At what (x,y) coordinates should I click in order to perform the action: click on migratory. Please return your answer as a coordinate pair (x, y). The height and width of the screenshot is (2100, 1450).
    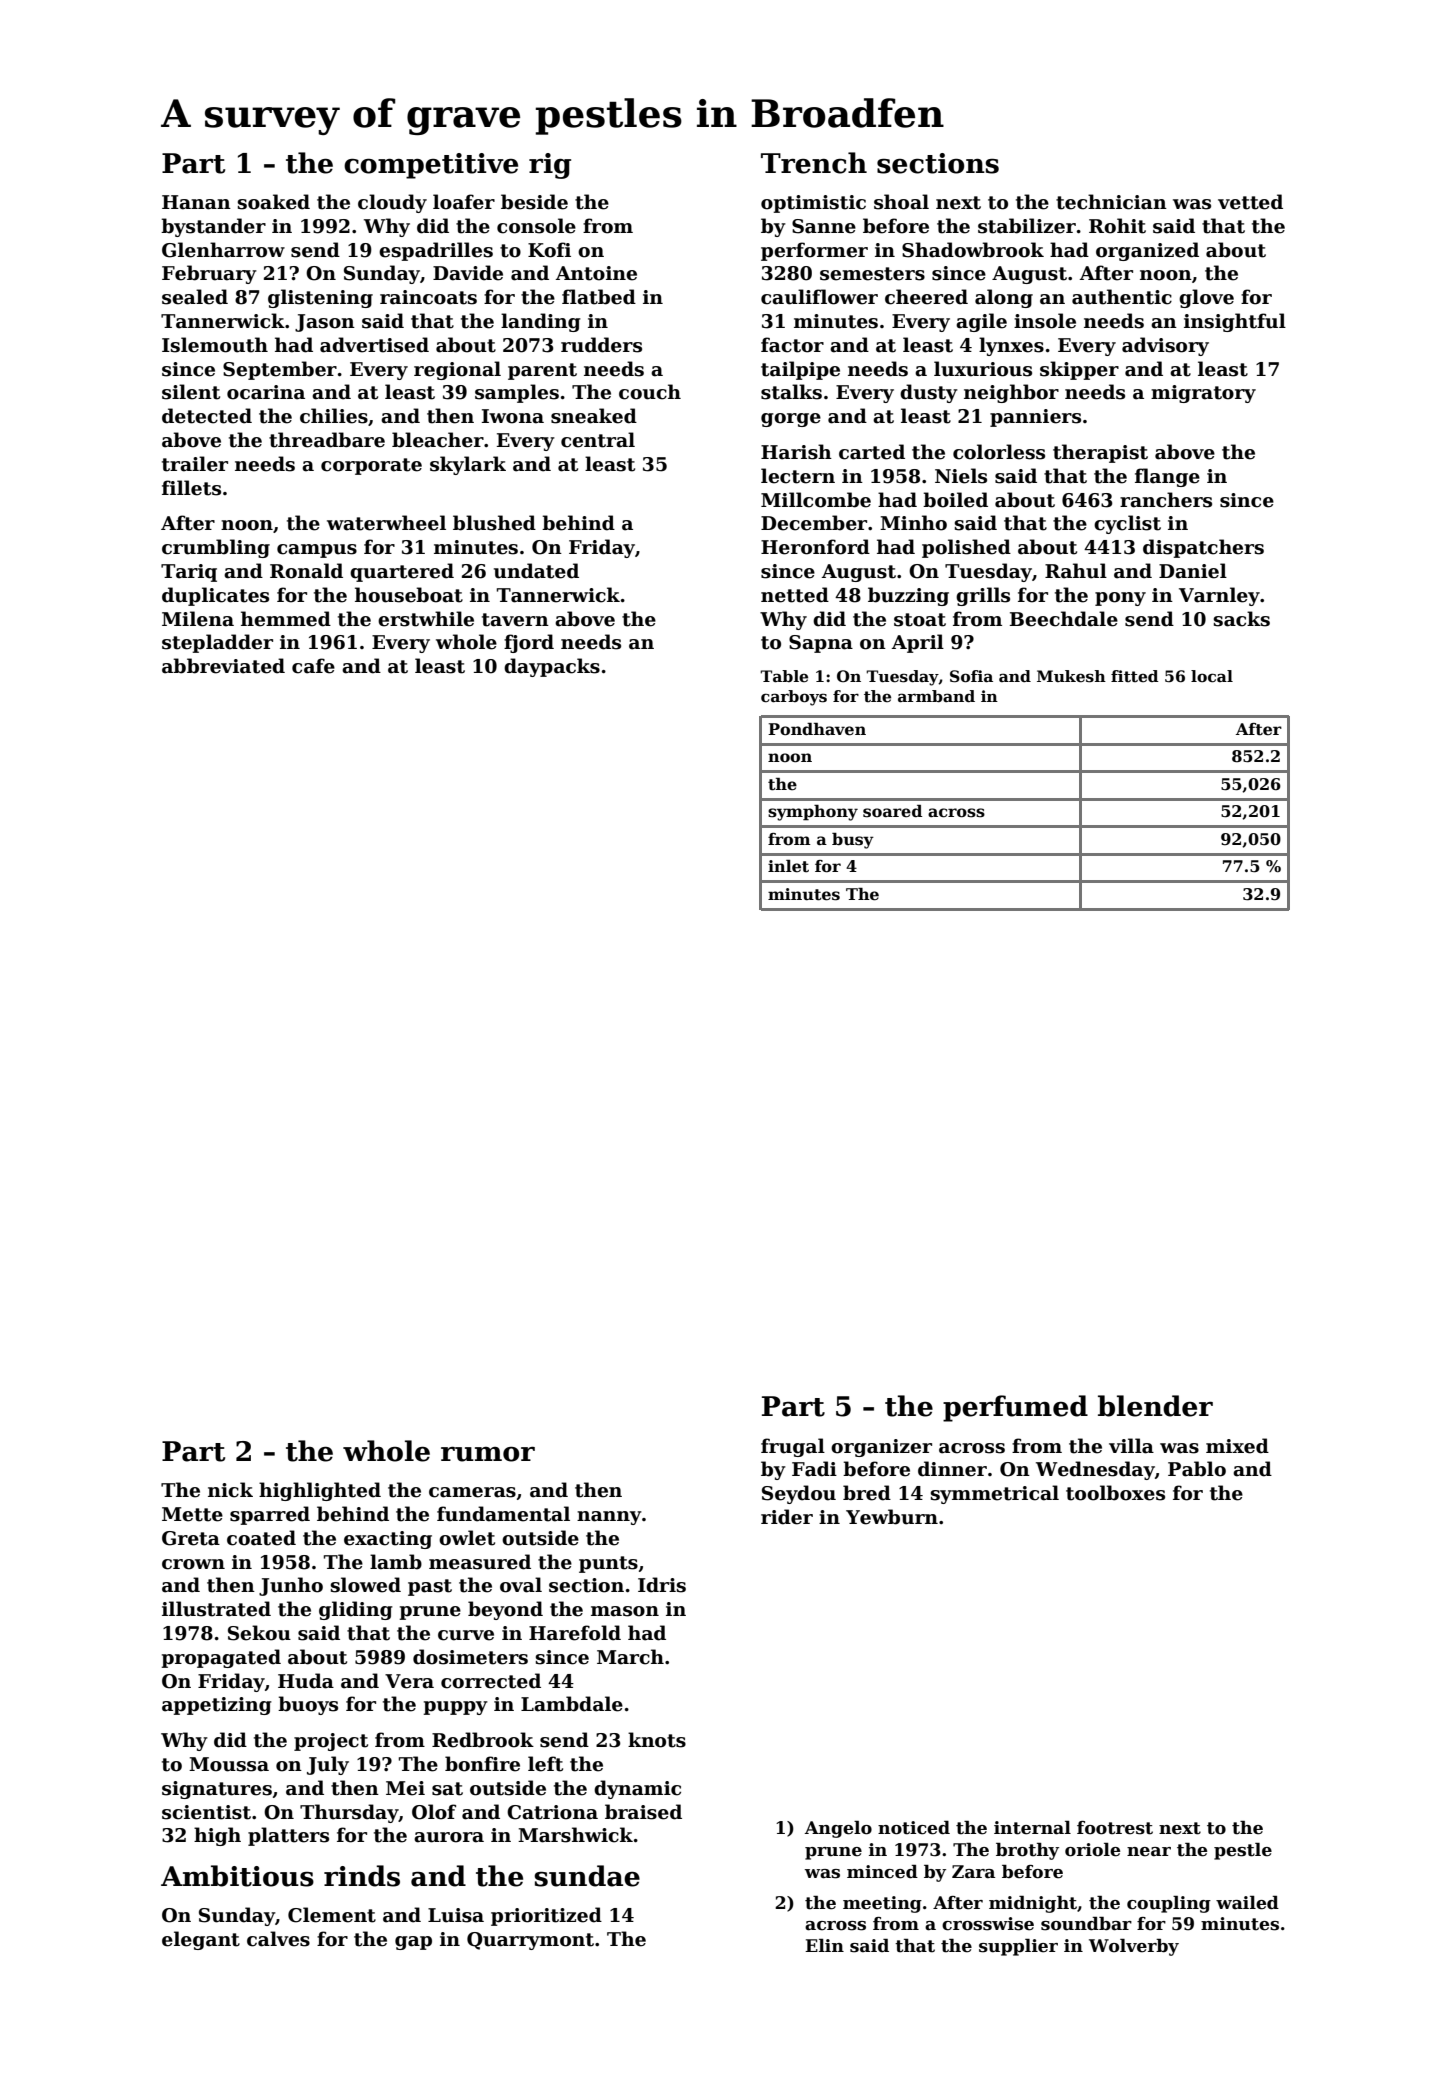
    Looking at the image, I should click on (1203, 394).
